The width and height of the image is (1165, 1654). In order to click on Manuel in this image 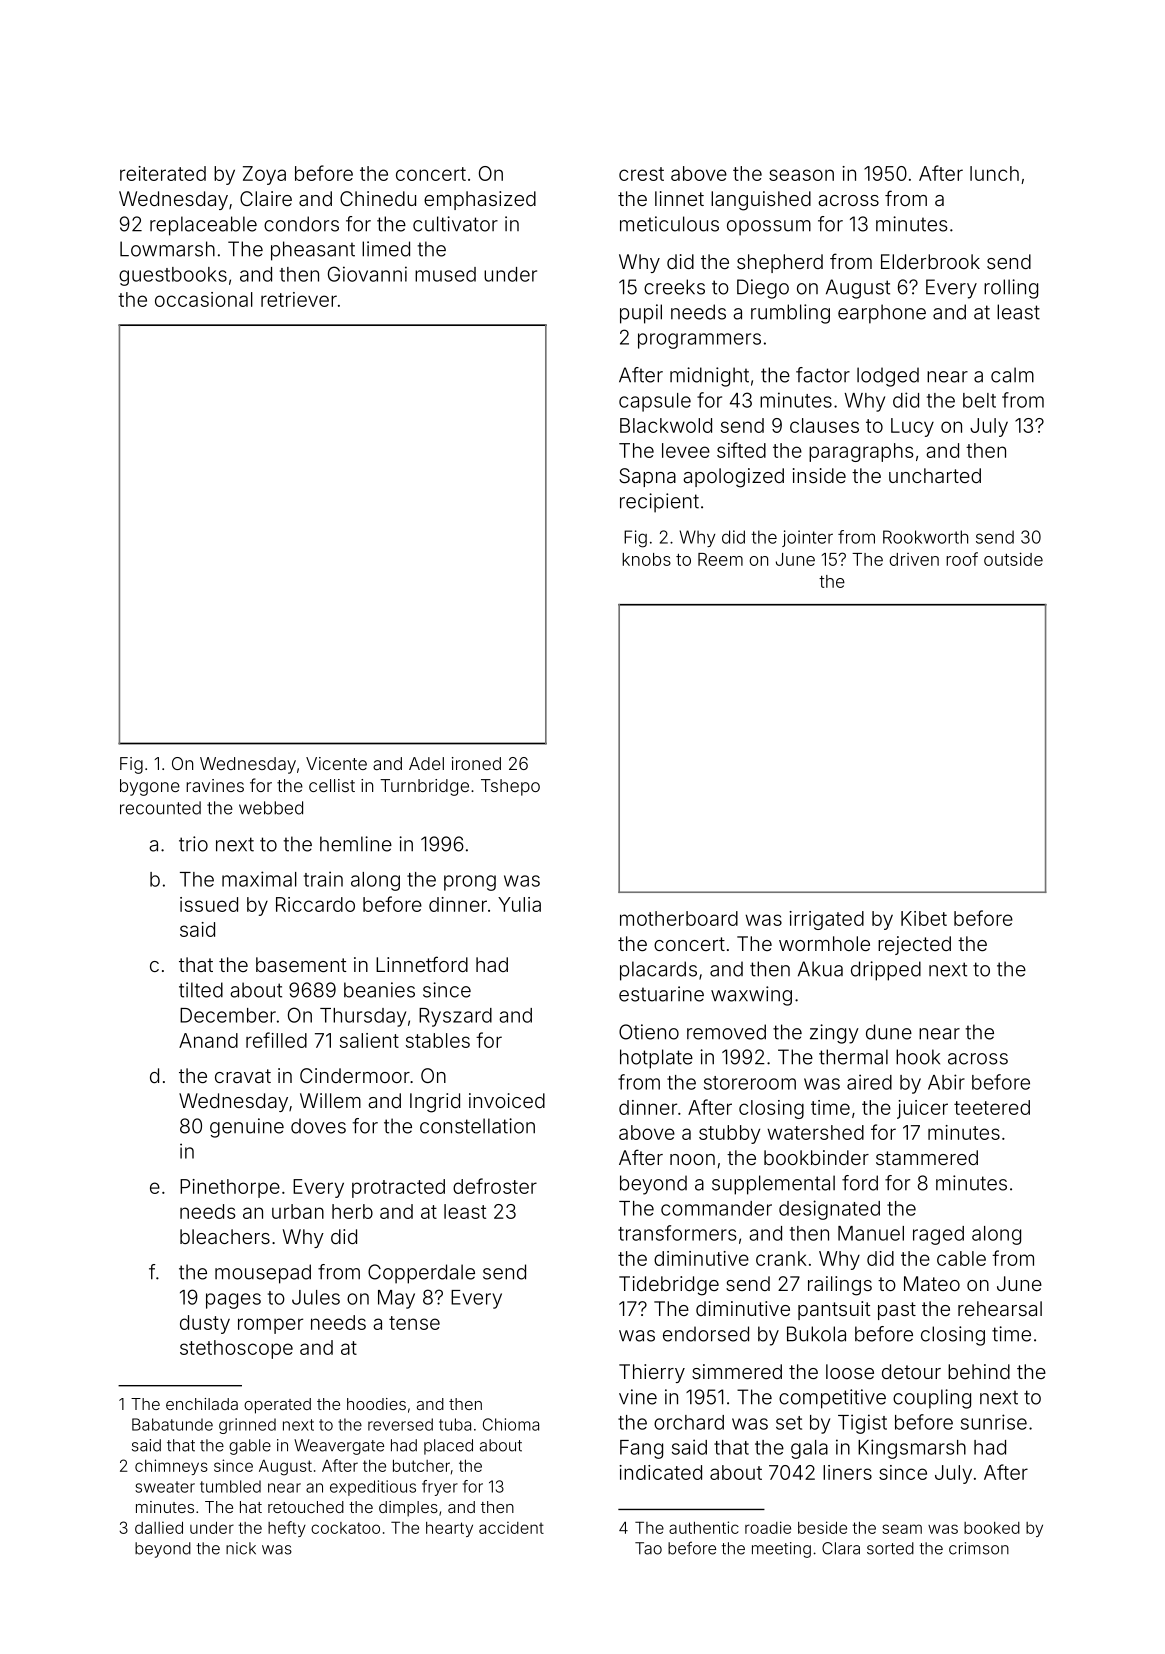, I will do `click(871, 1233)`.
